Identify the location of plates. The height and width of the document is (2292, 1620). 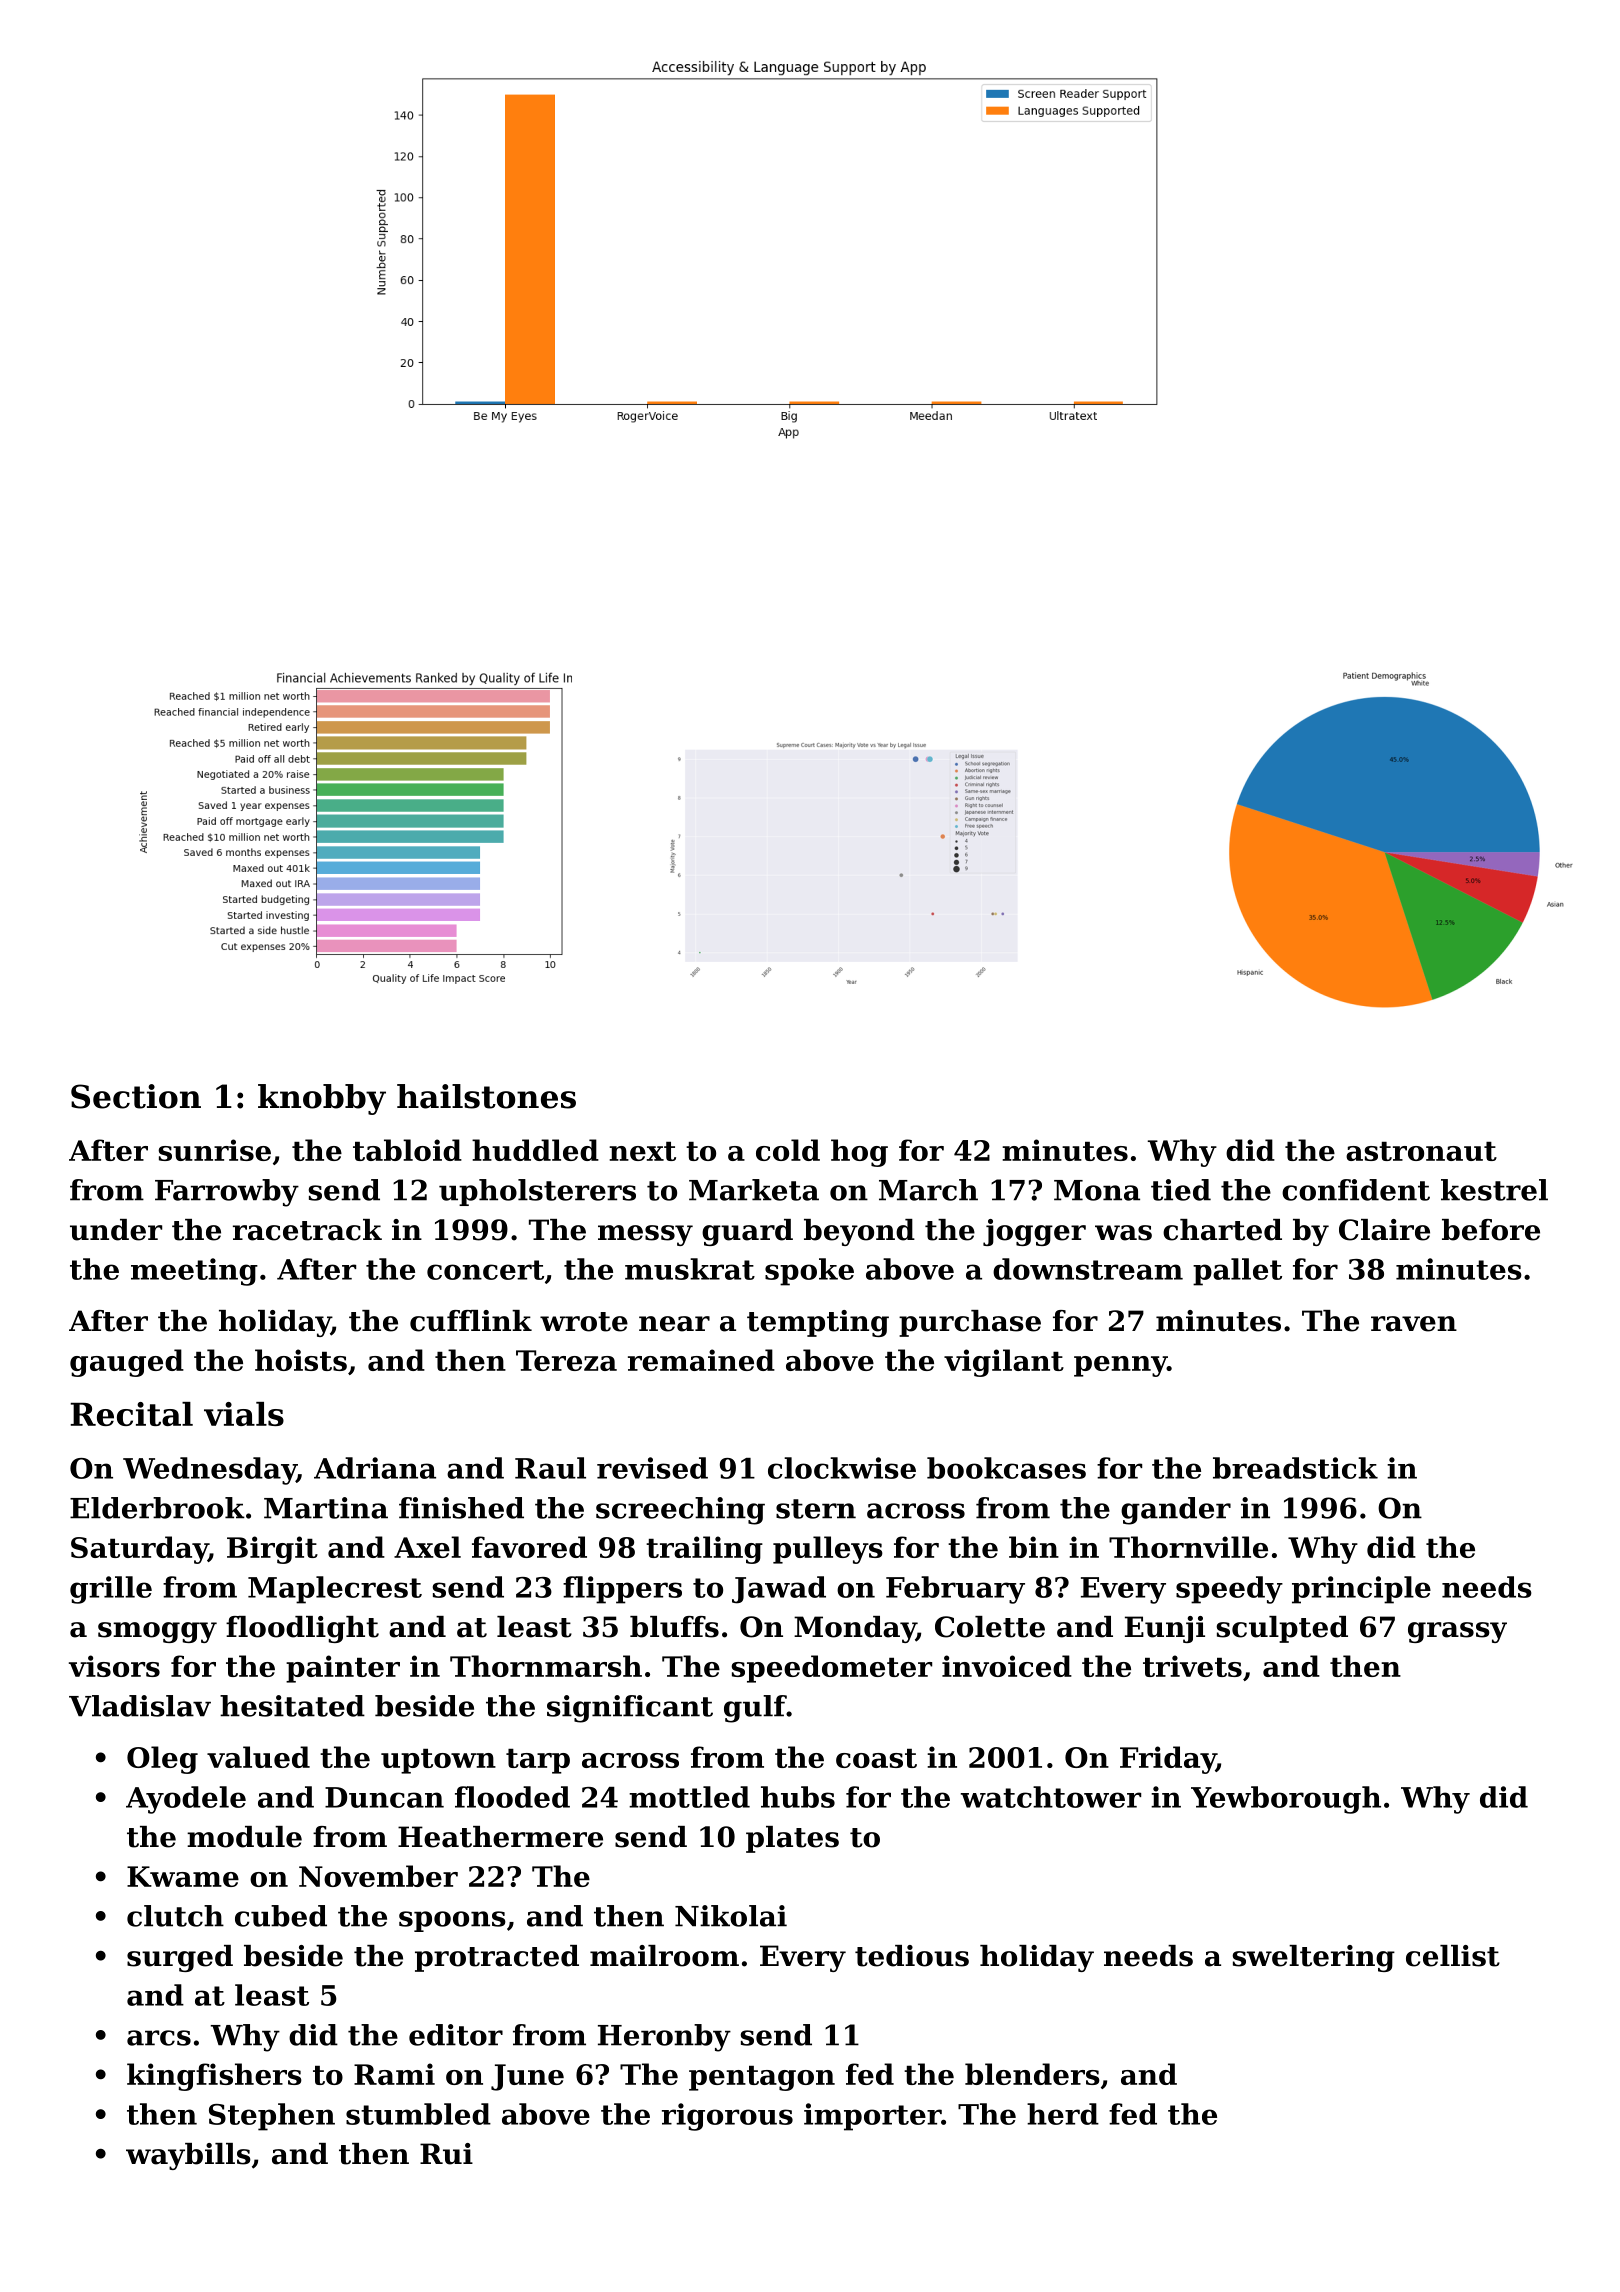
(792, 1839).
